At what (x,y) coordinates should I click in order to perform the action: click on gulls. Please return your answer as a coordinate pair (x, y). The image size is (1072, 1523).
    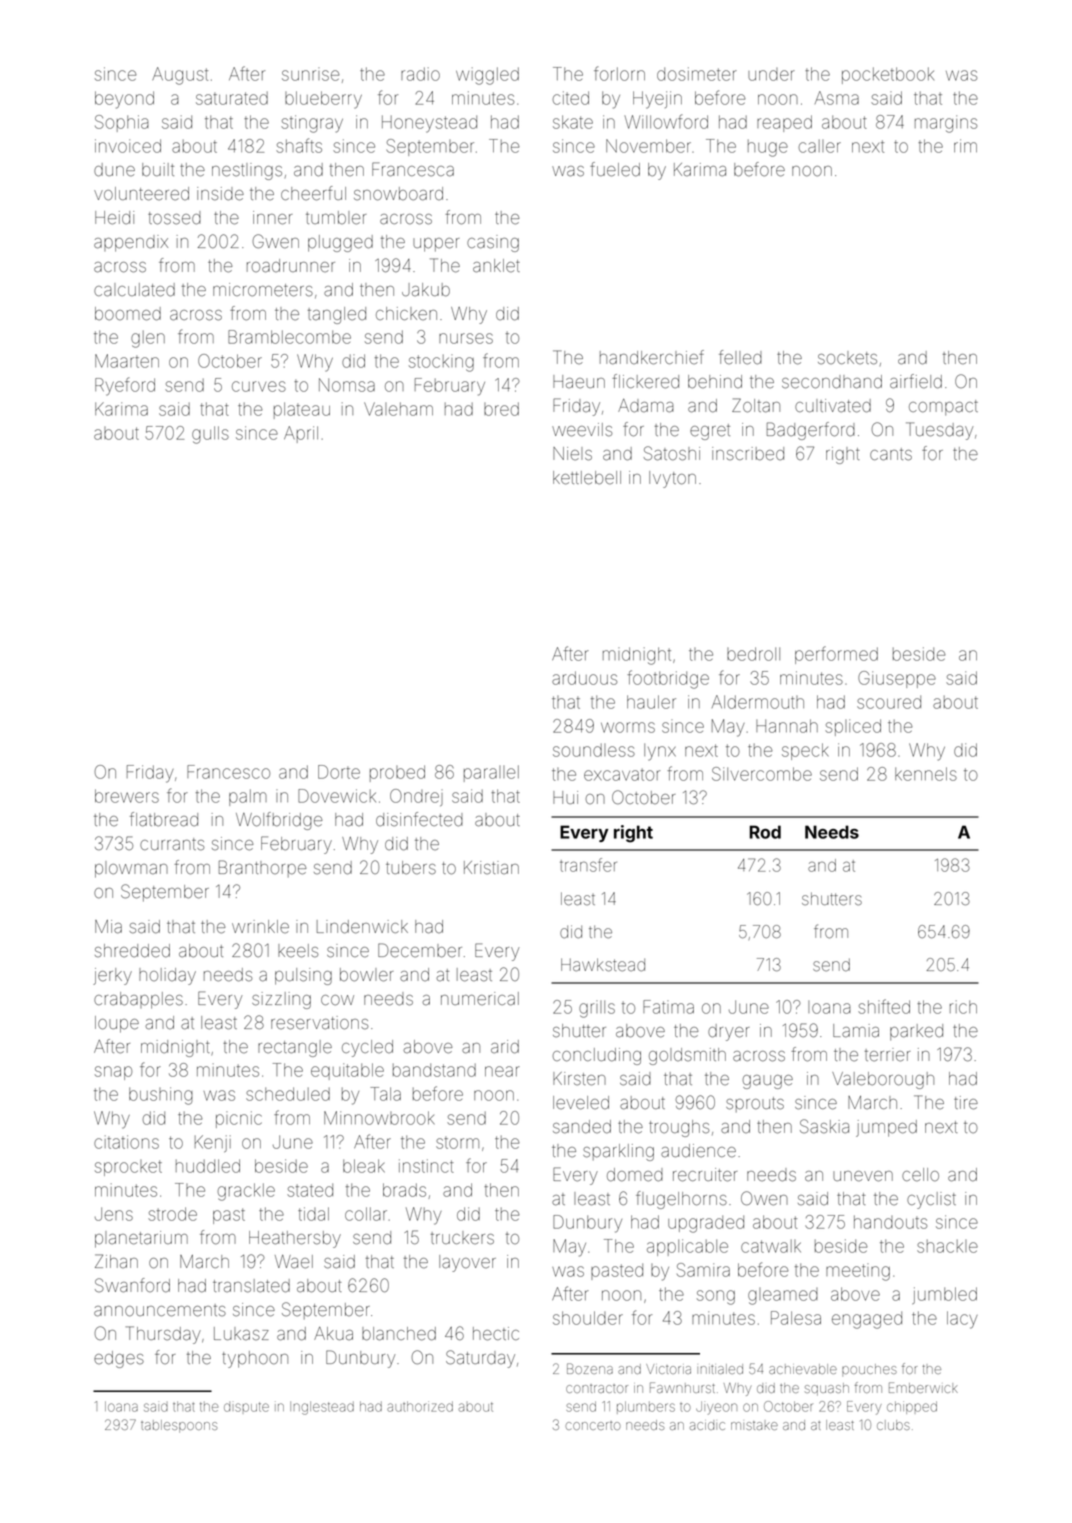
    Looking at the image, I should click on (210, 435).
